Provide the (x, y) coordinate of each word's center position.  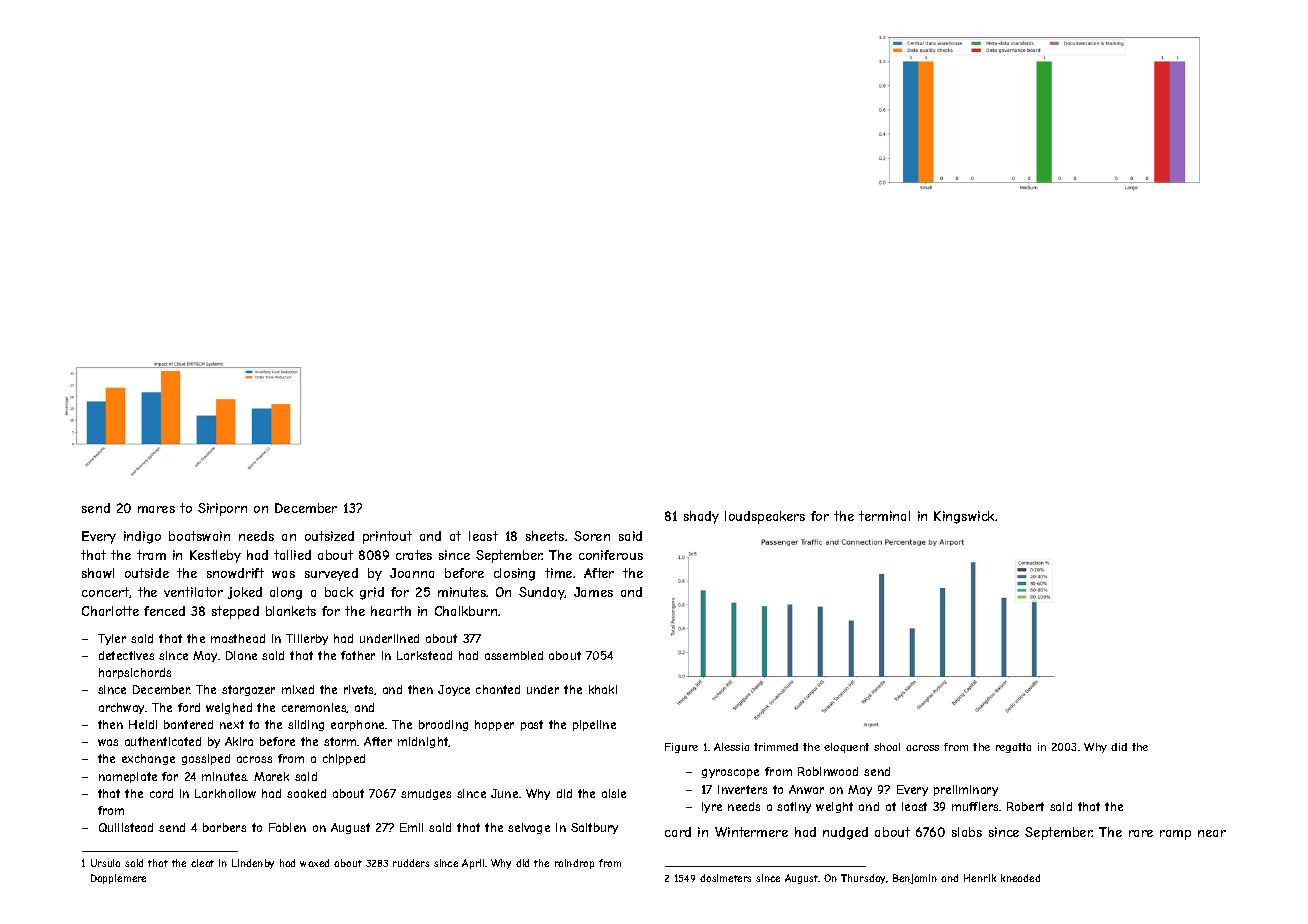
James (593, 592)
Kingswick (964, 517)
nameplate (128, 777)
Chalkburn (466, 611)
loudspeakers (765, 517)
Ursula (105, 863)
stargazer (248, 690)
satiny (794, 807)
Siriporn (222, 509)
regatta (1013, 748)
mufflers (975, 806)
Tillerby (307, 639)
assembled (514, 655)
